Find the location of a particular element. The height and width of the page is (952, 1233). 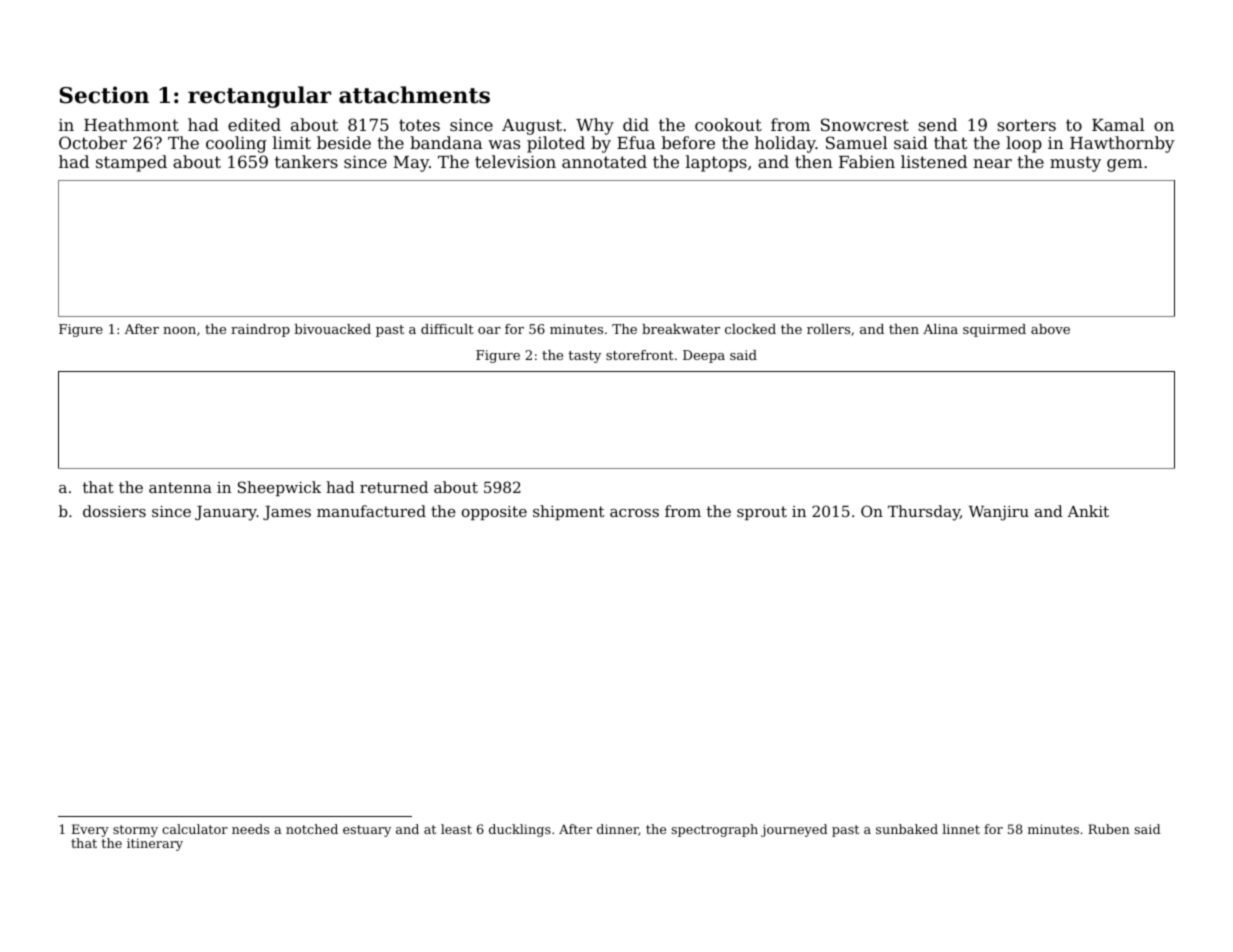

May is located at coordinates (411, 164).
